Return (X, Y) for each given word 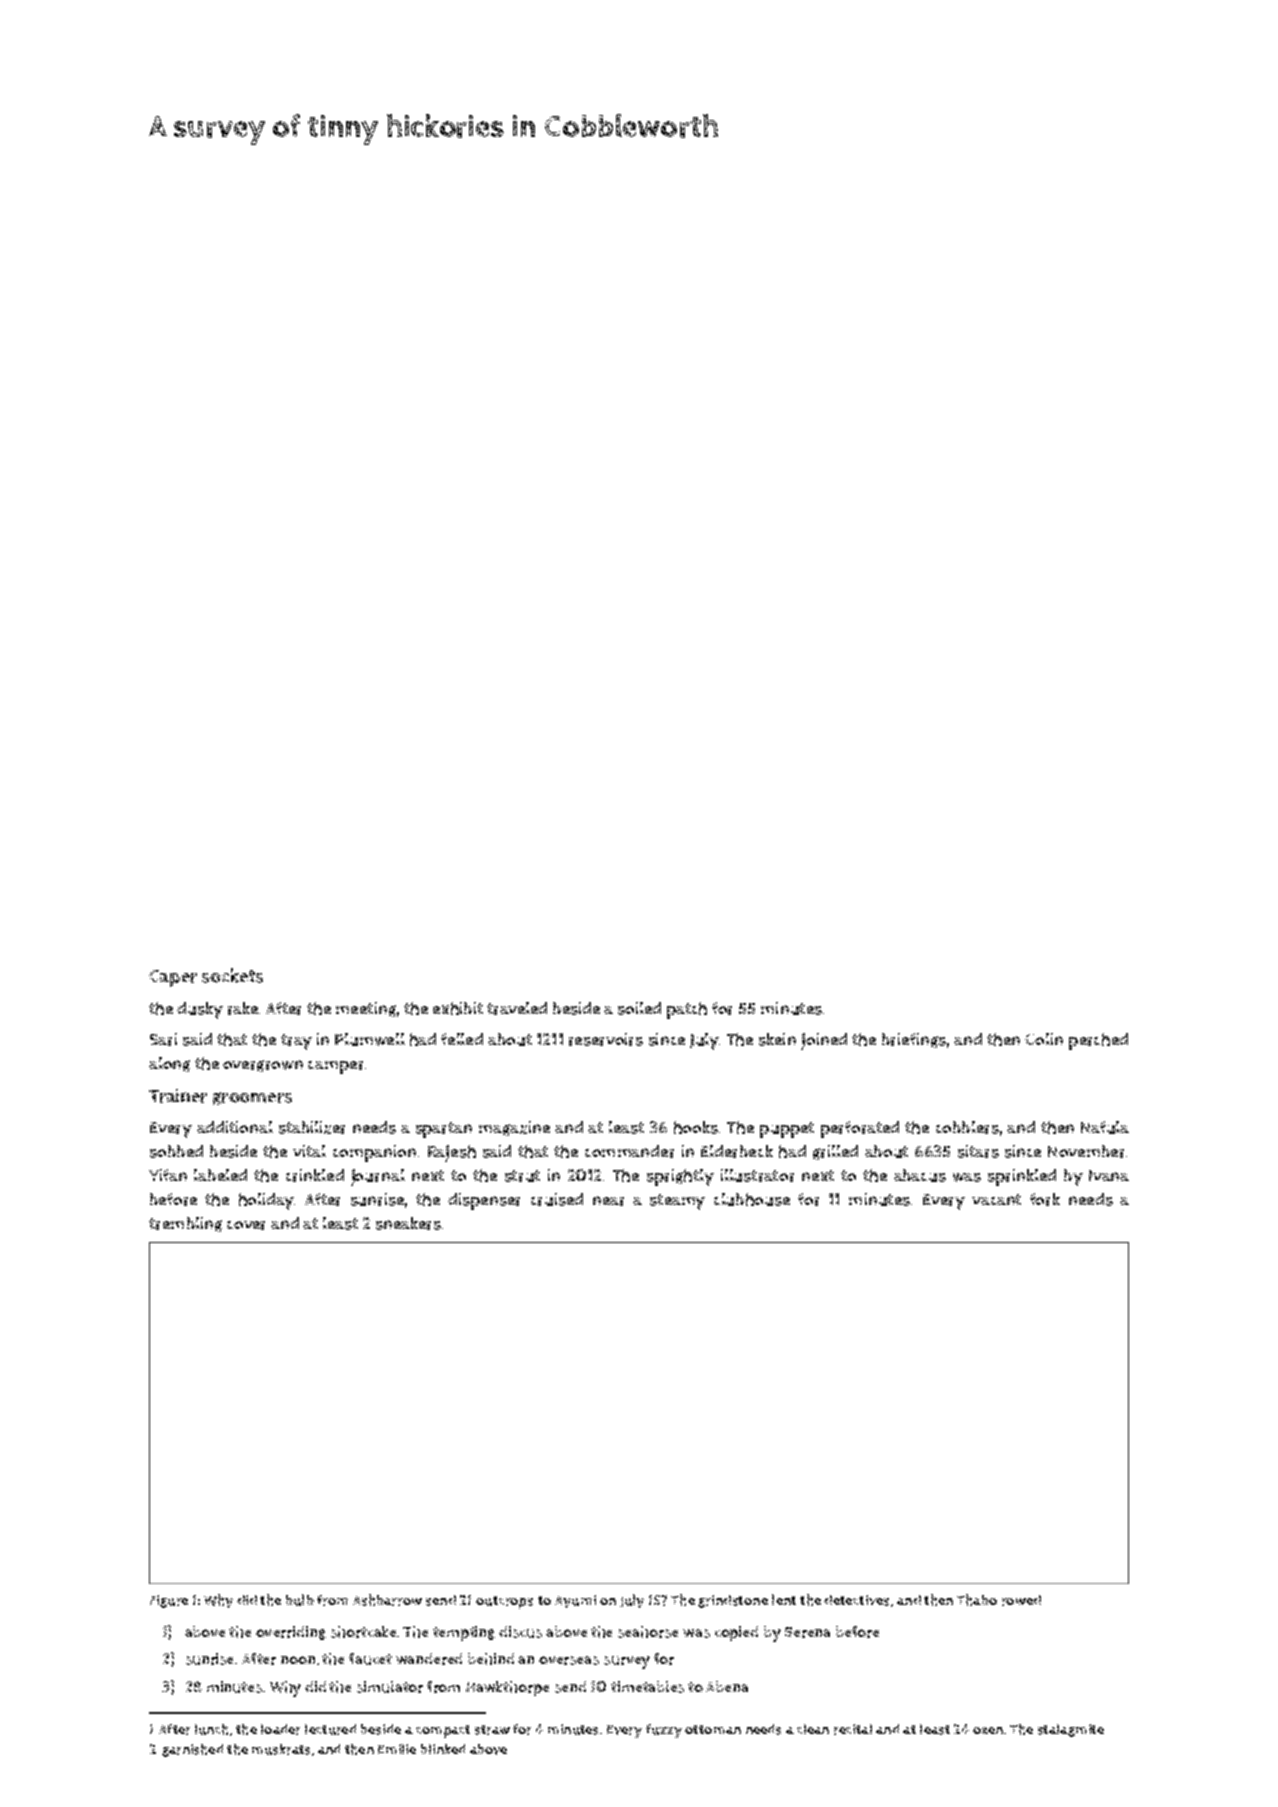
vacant (996, 1199)
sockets (232, 975)
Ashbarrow (387, 1600)
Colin (1044, 1039)
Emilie (397, 1749)
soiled (639, 1008)
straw (492, 1730)
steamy (677, 1202)
